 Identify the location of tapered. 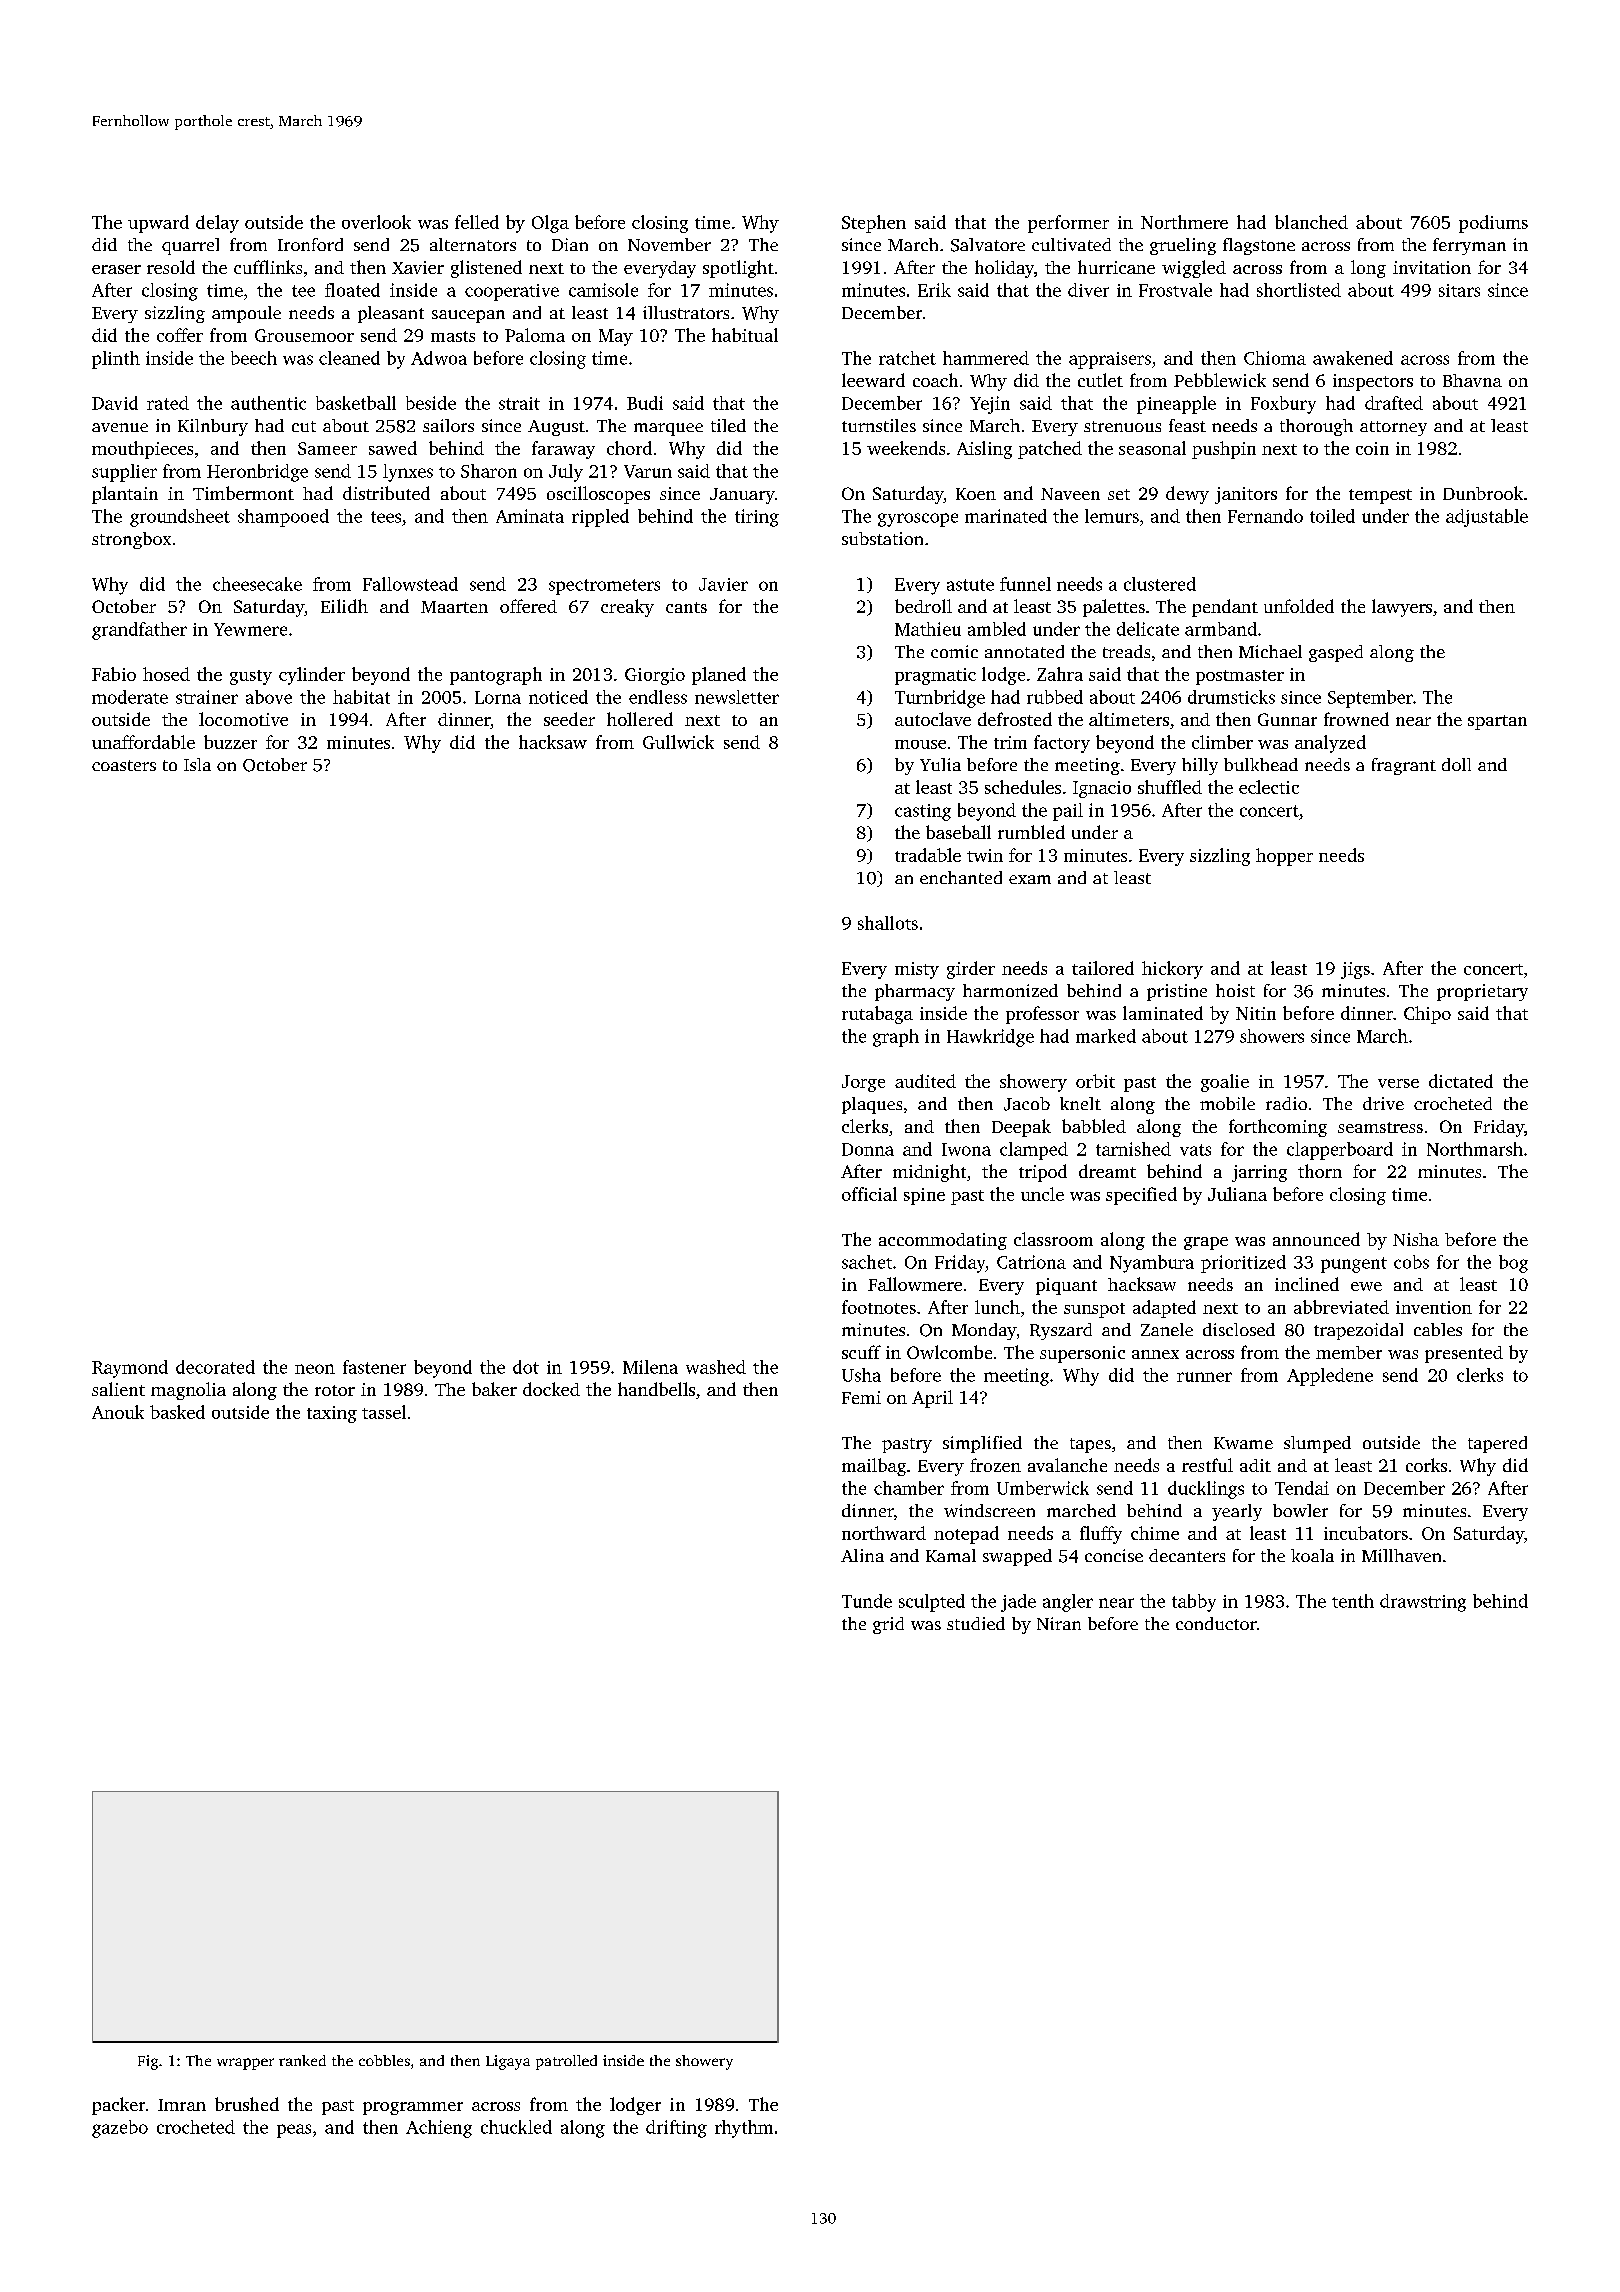
(1497, 1444).
